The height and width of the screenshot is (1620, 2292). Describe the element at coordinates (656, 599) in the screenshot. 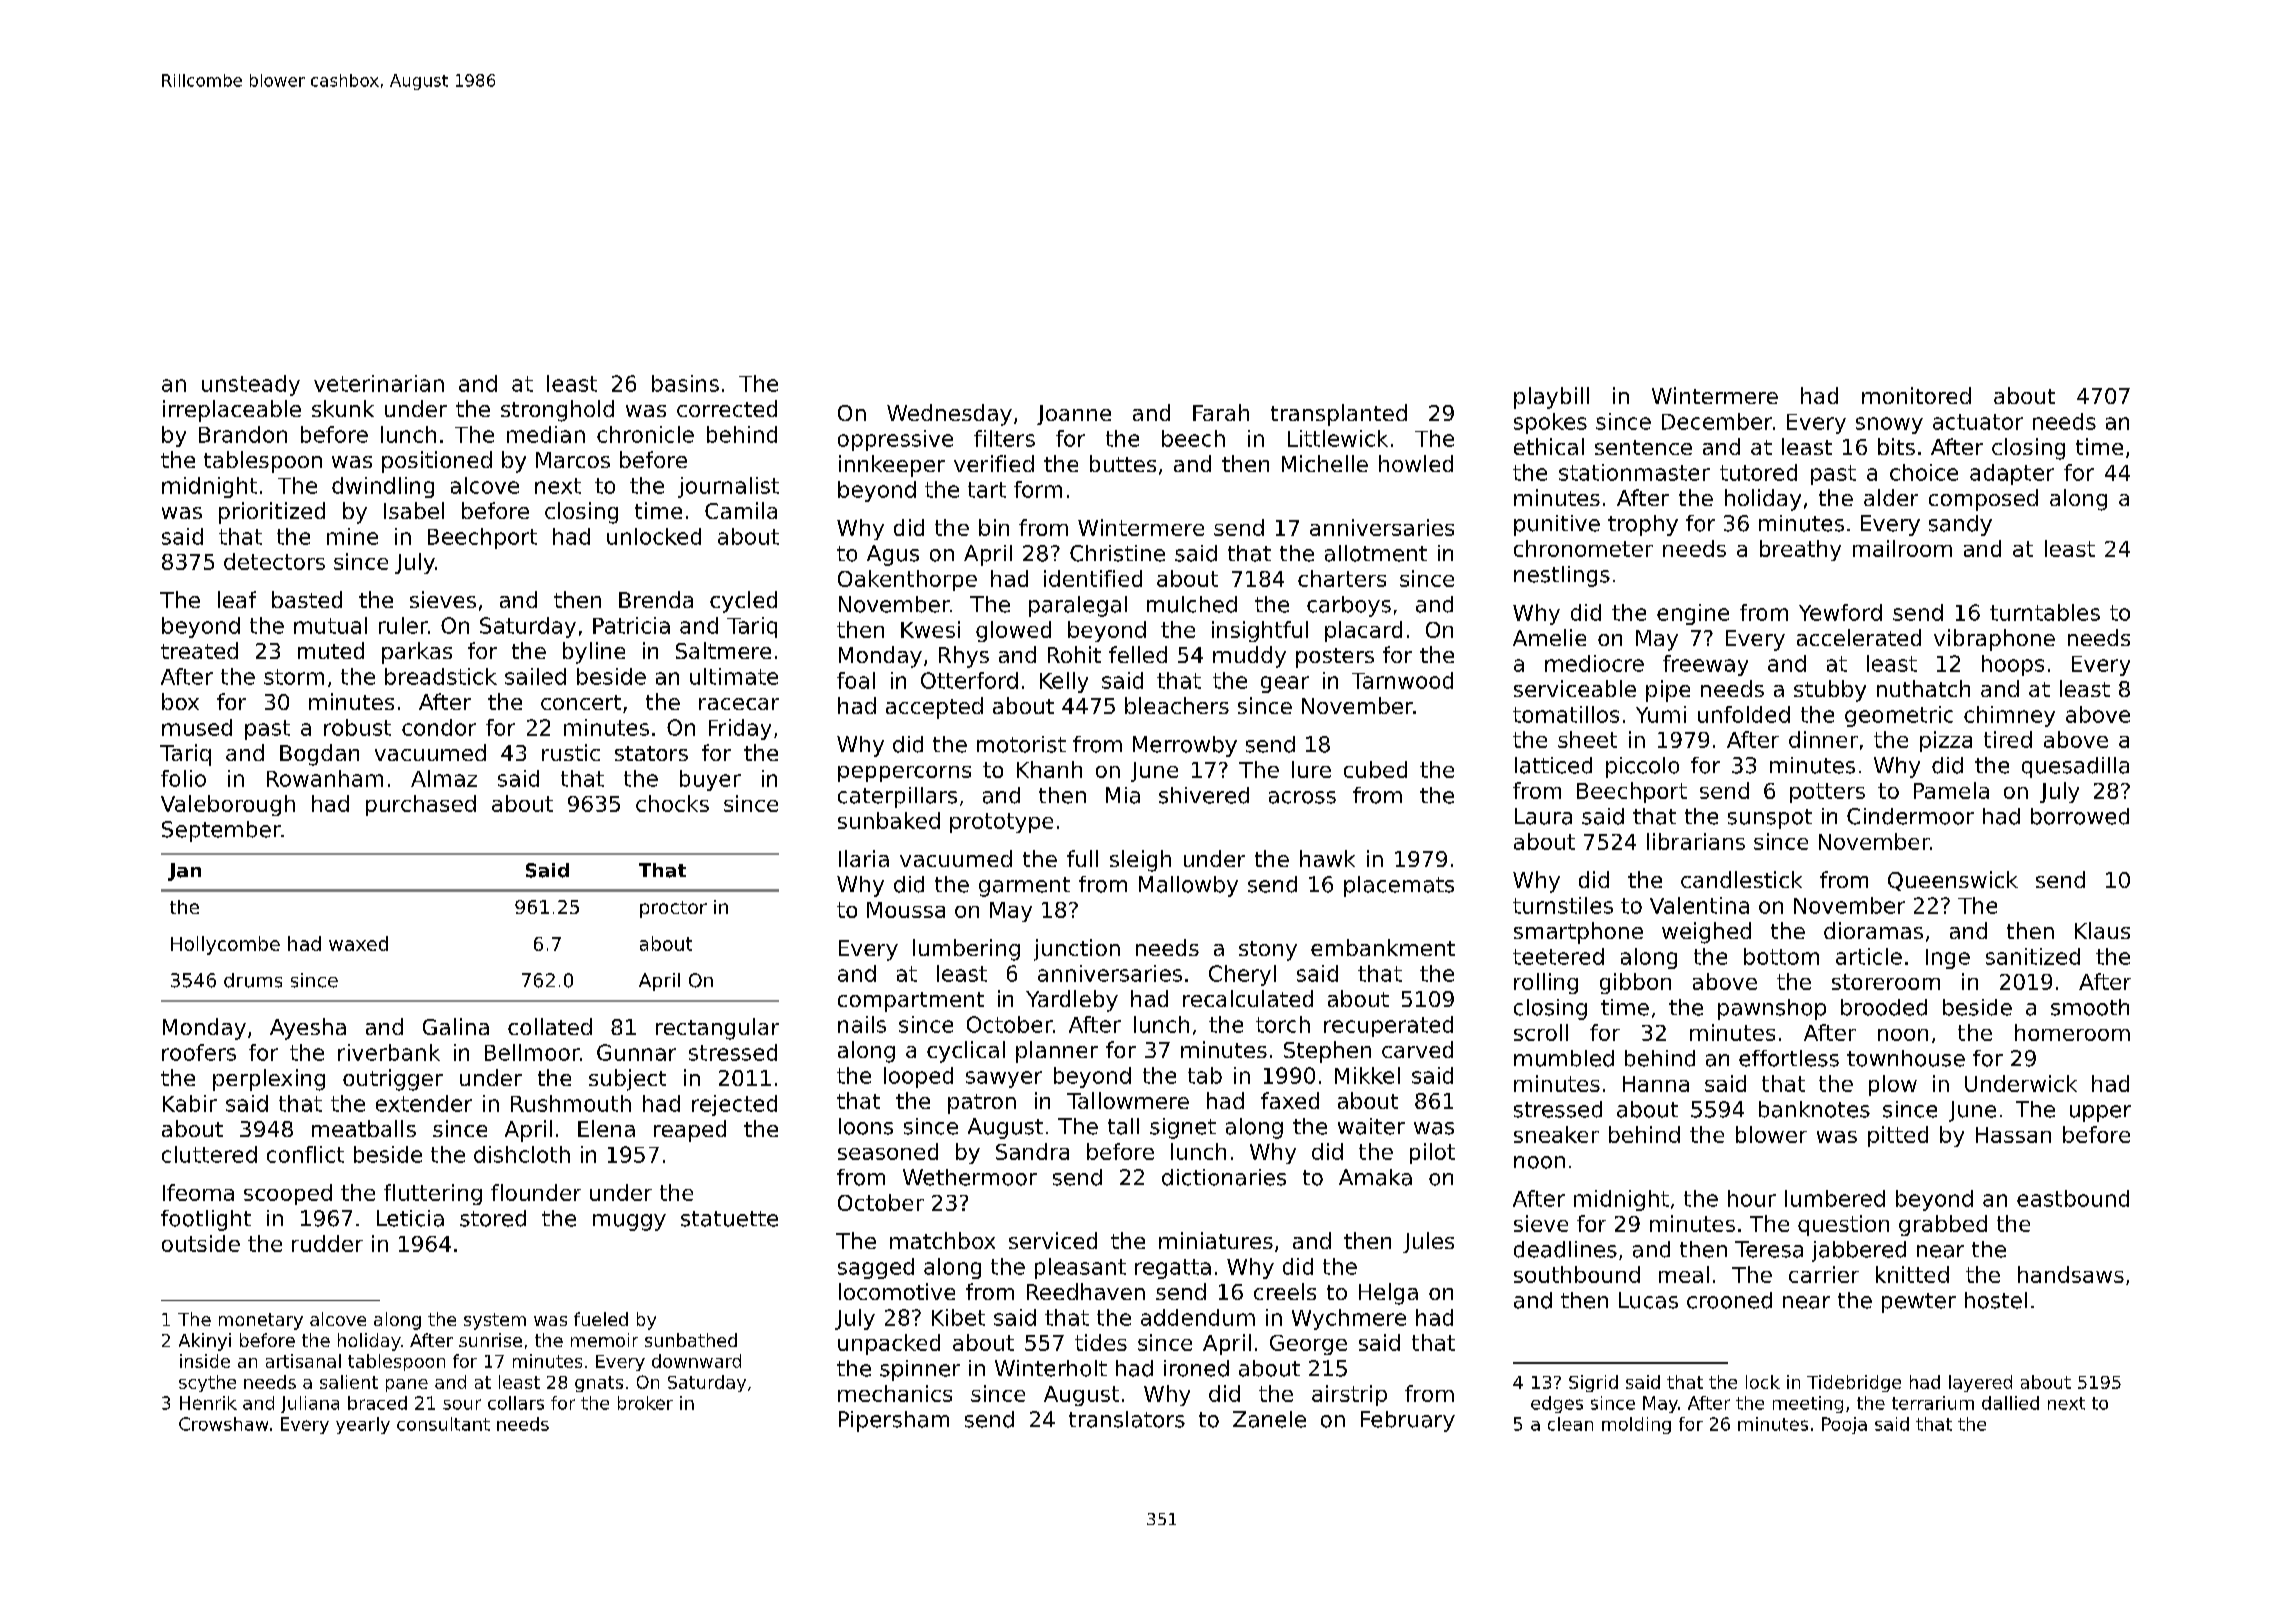

I see `Brenda` at that location.
